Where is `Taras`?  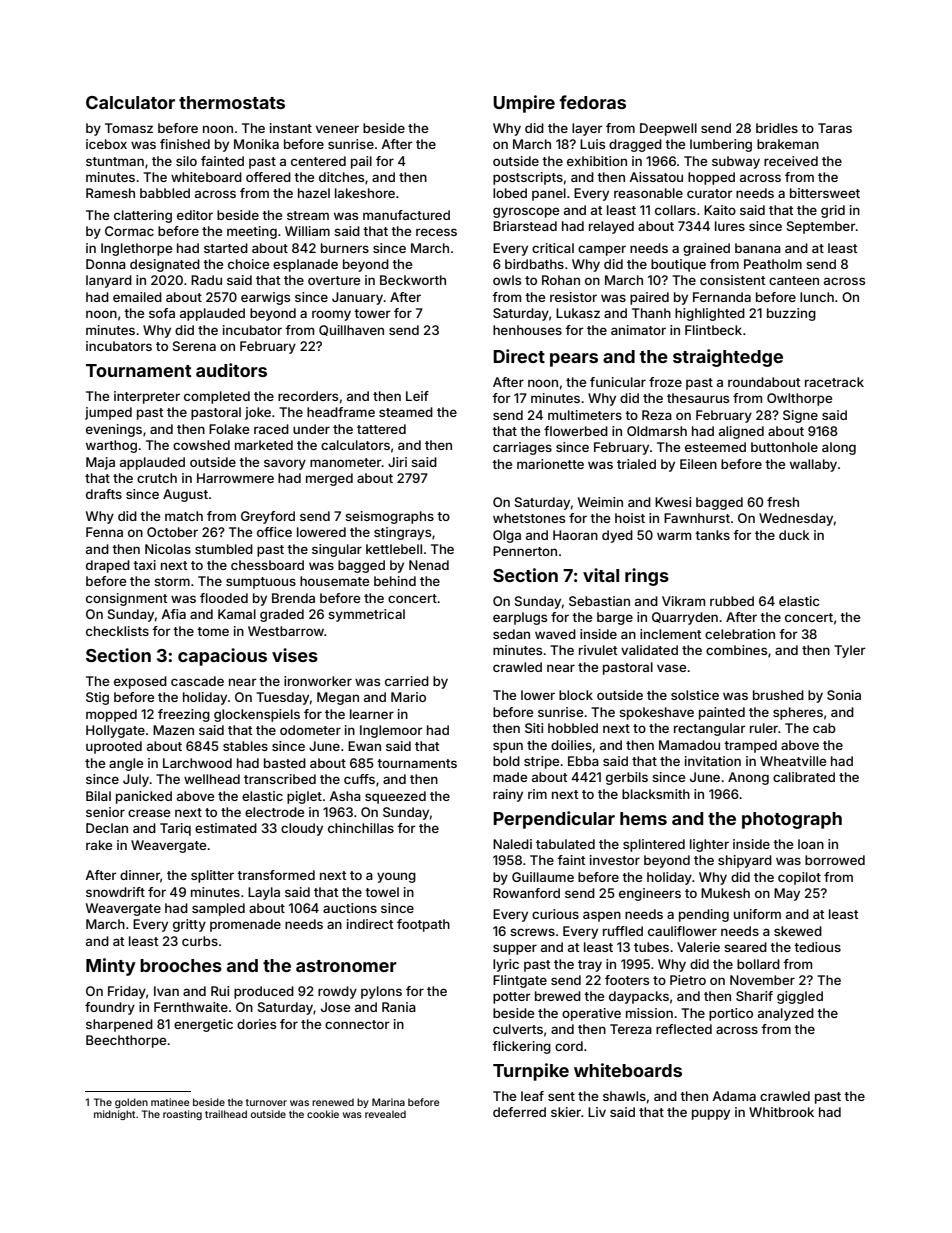 Taras is located at coordinates (835, 128).
